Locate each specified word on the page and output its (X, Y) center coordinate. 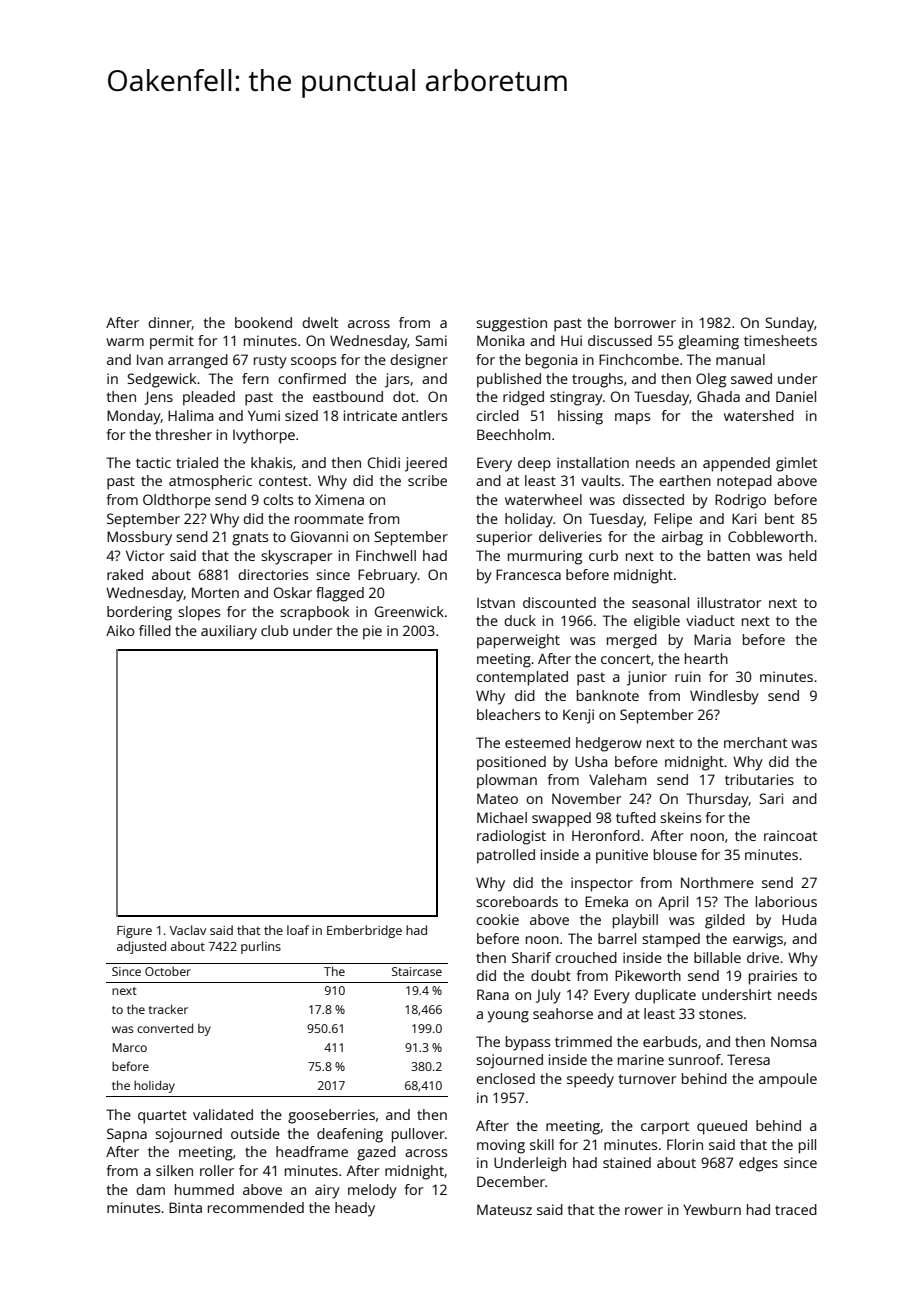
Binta (185, 1207)
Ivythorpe (264, 436)
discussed (620, 340)
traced (796, 1209)
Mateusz (504, 1209)
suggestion (511, 324)
